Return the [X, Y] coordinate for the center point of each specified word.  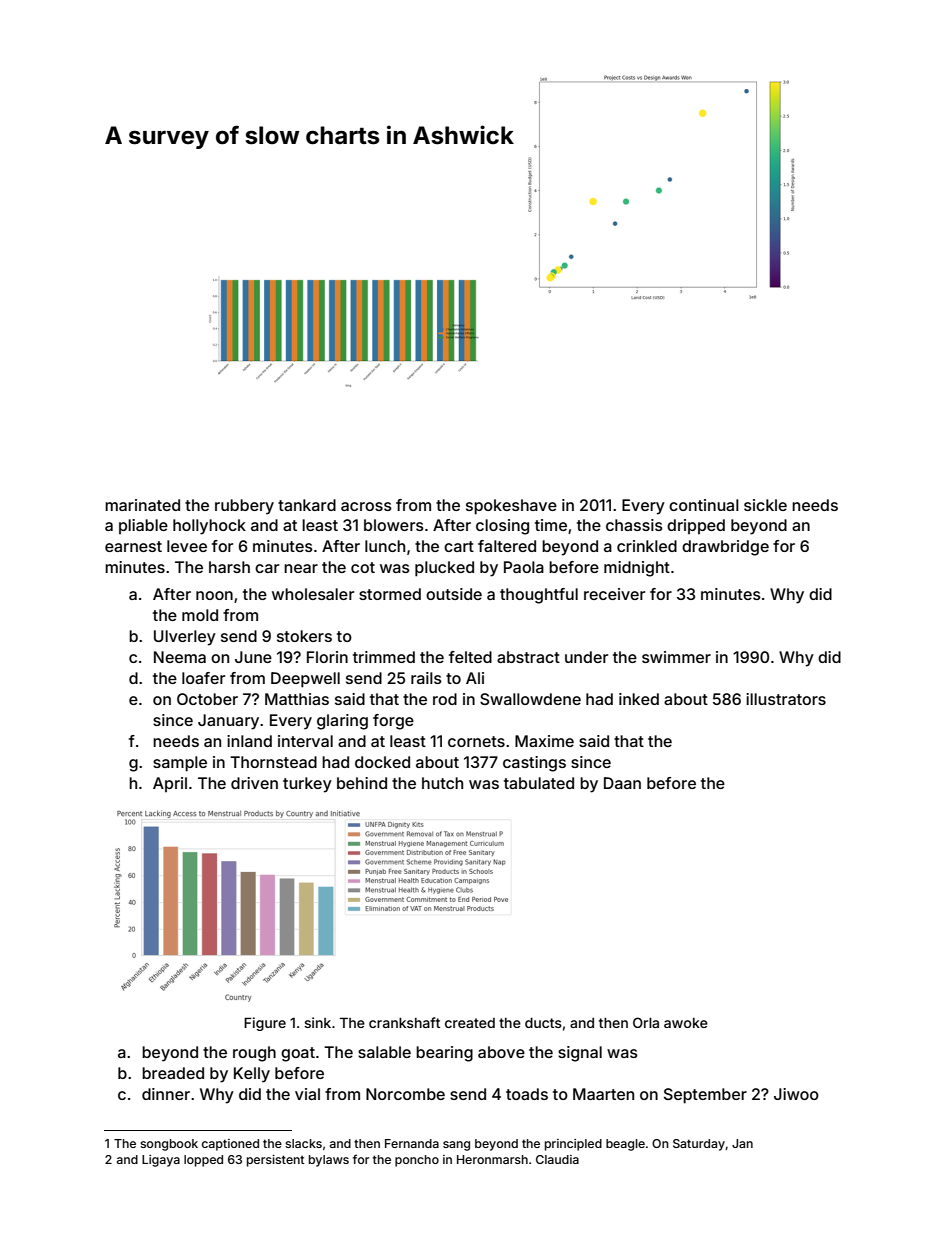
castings [534, 764]
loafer [203, 678]
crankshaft [404, 1022]
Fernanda [412, 1143]
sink [317, 1022]
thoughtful [539, 596]
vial [307, 1094]
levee [187, 546]
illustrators [786, 699]
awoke [686, 1023]
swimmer [676, 657]
